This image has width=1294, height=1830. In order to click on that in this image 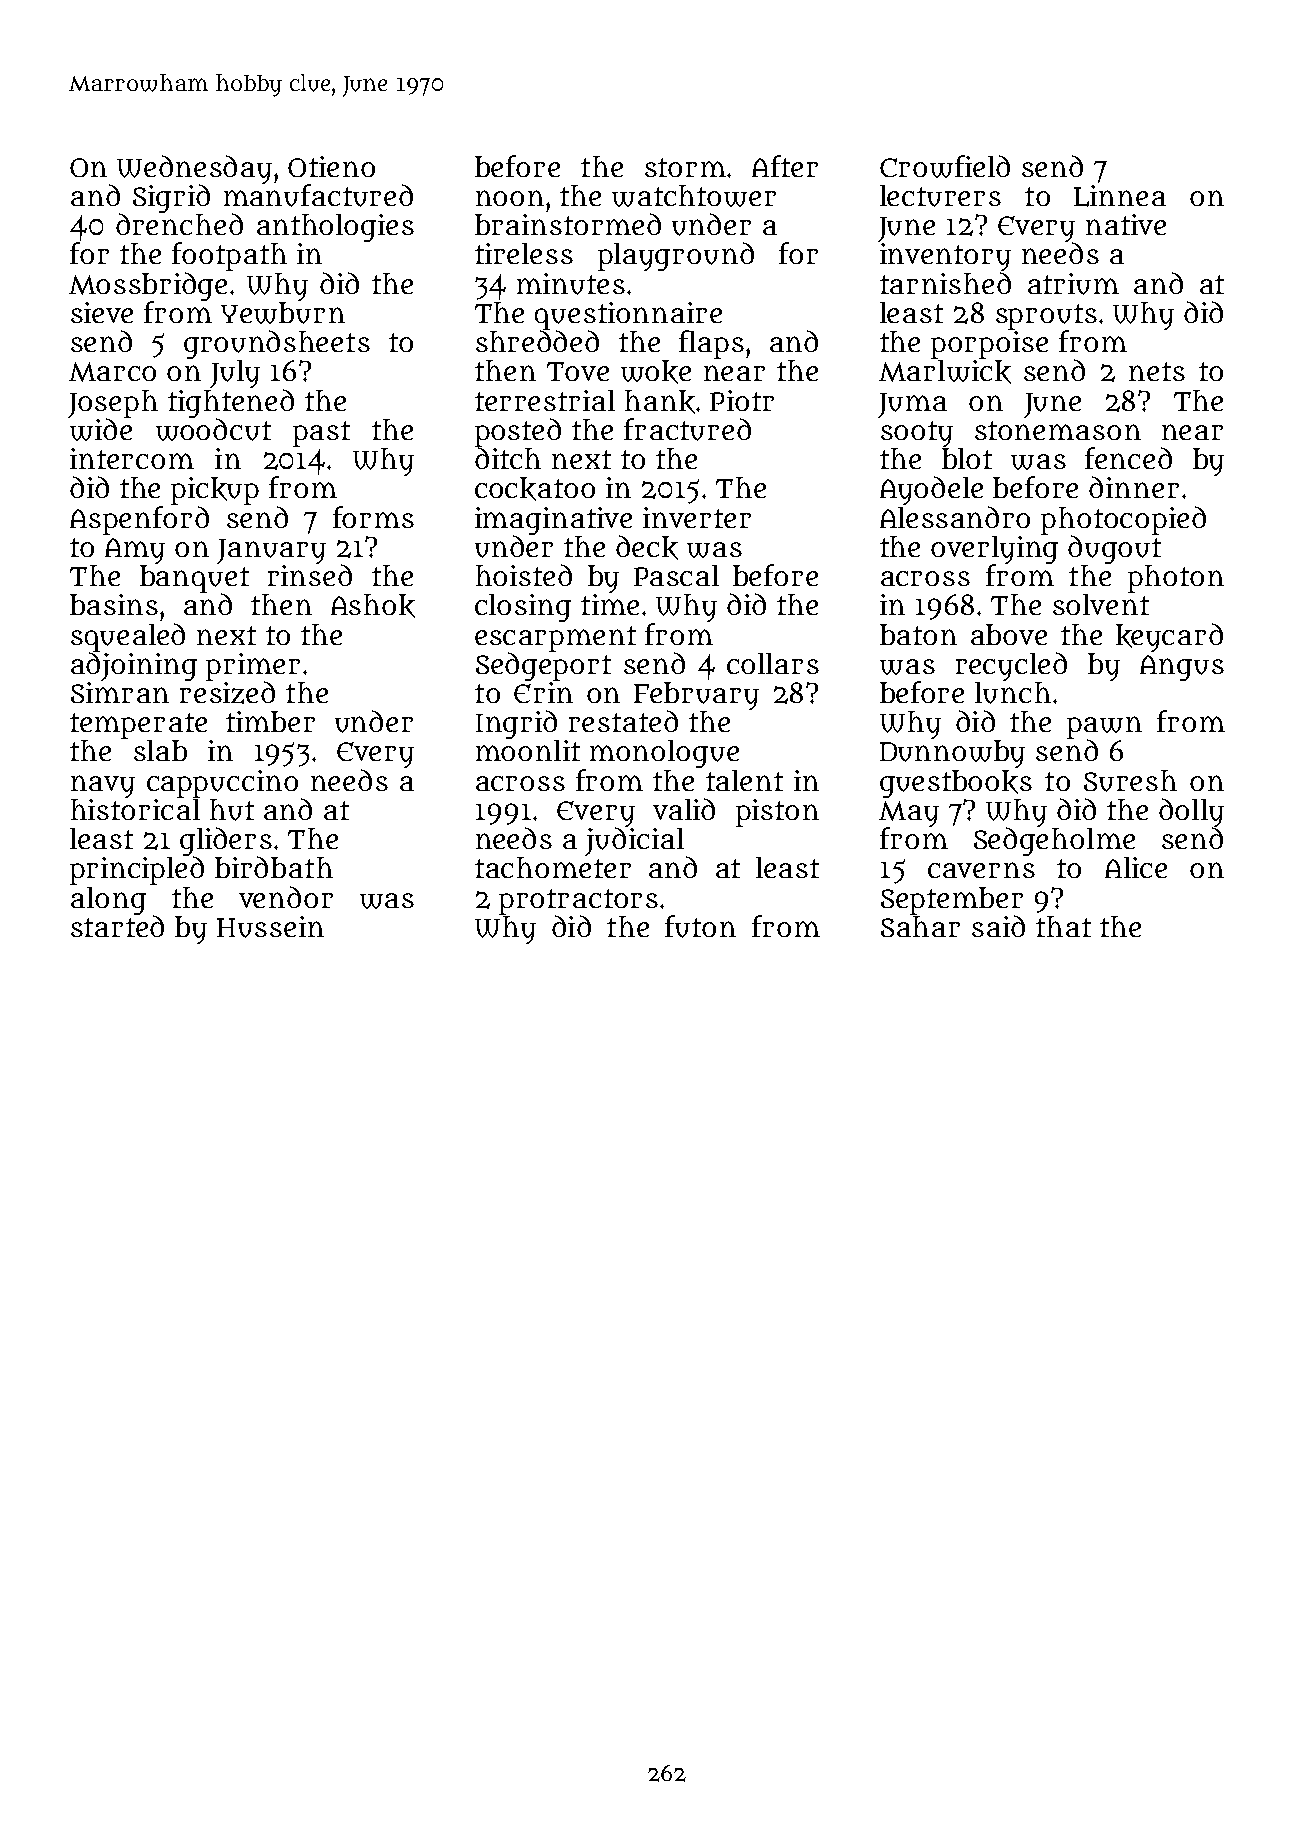, I will do `click(1063, 926)`.
